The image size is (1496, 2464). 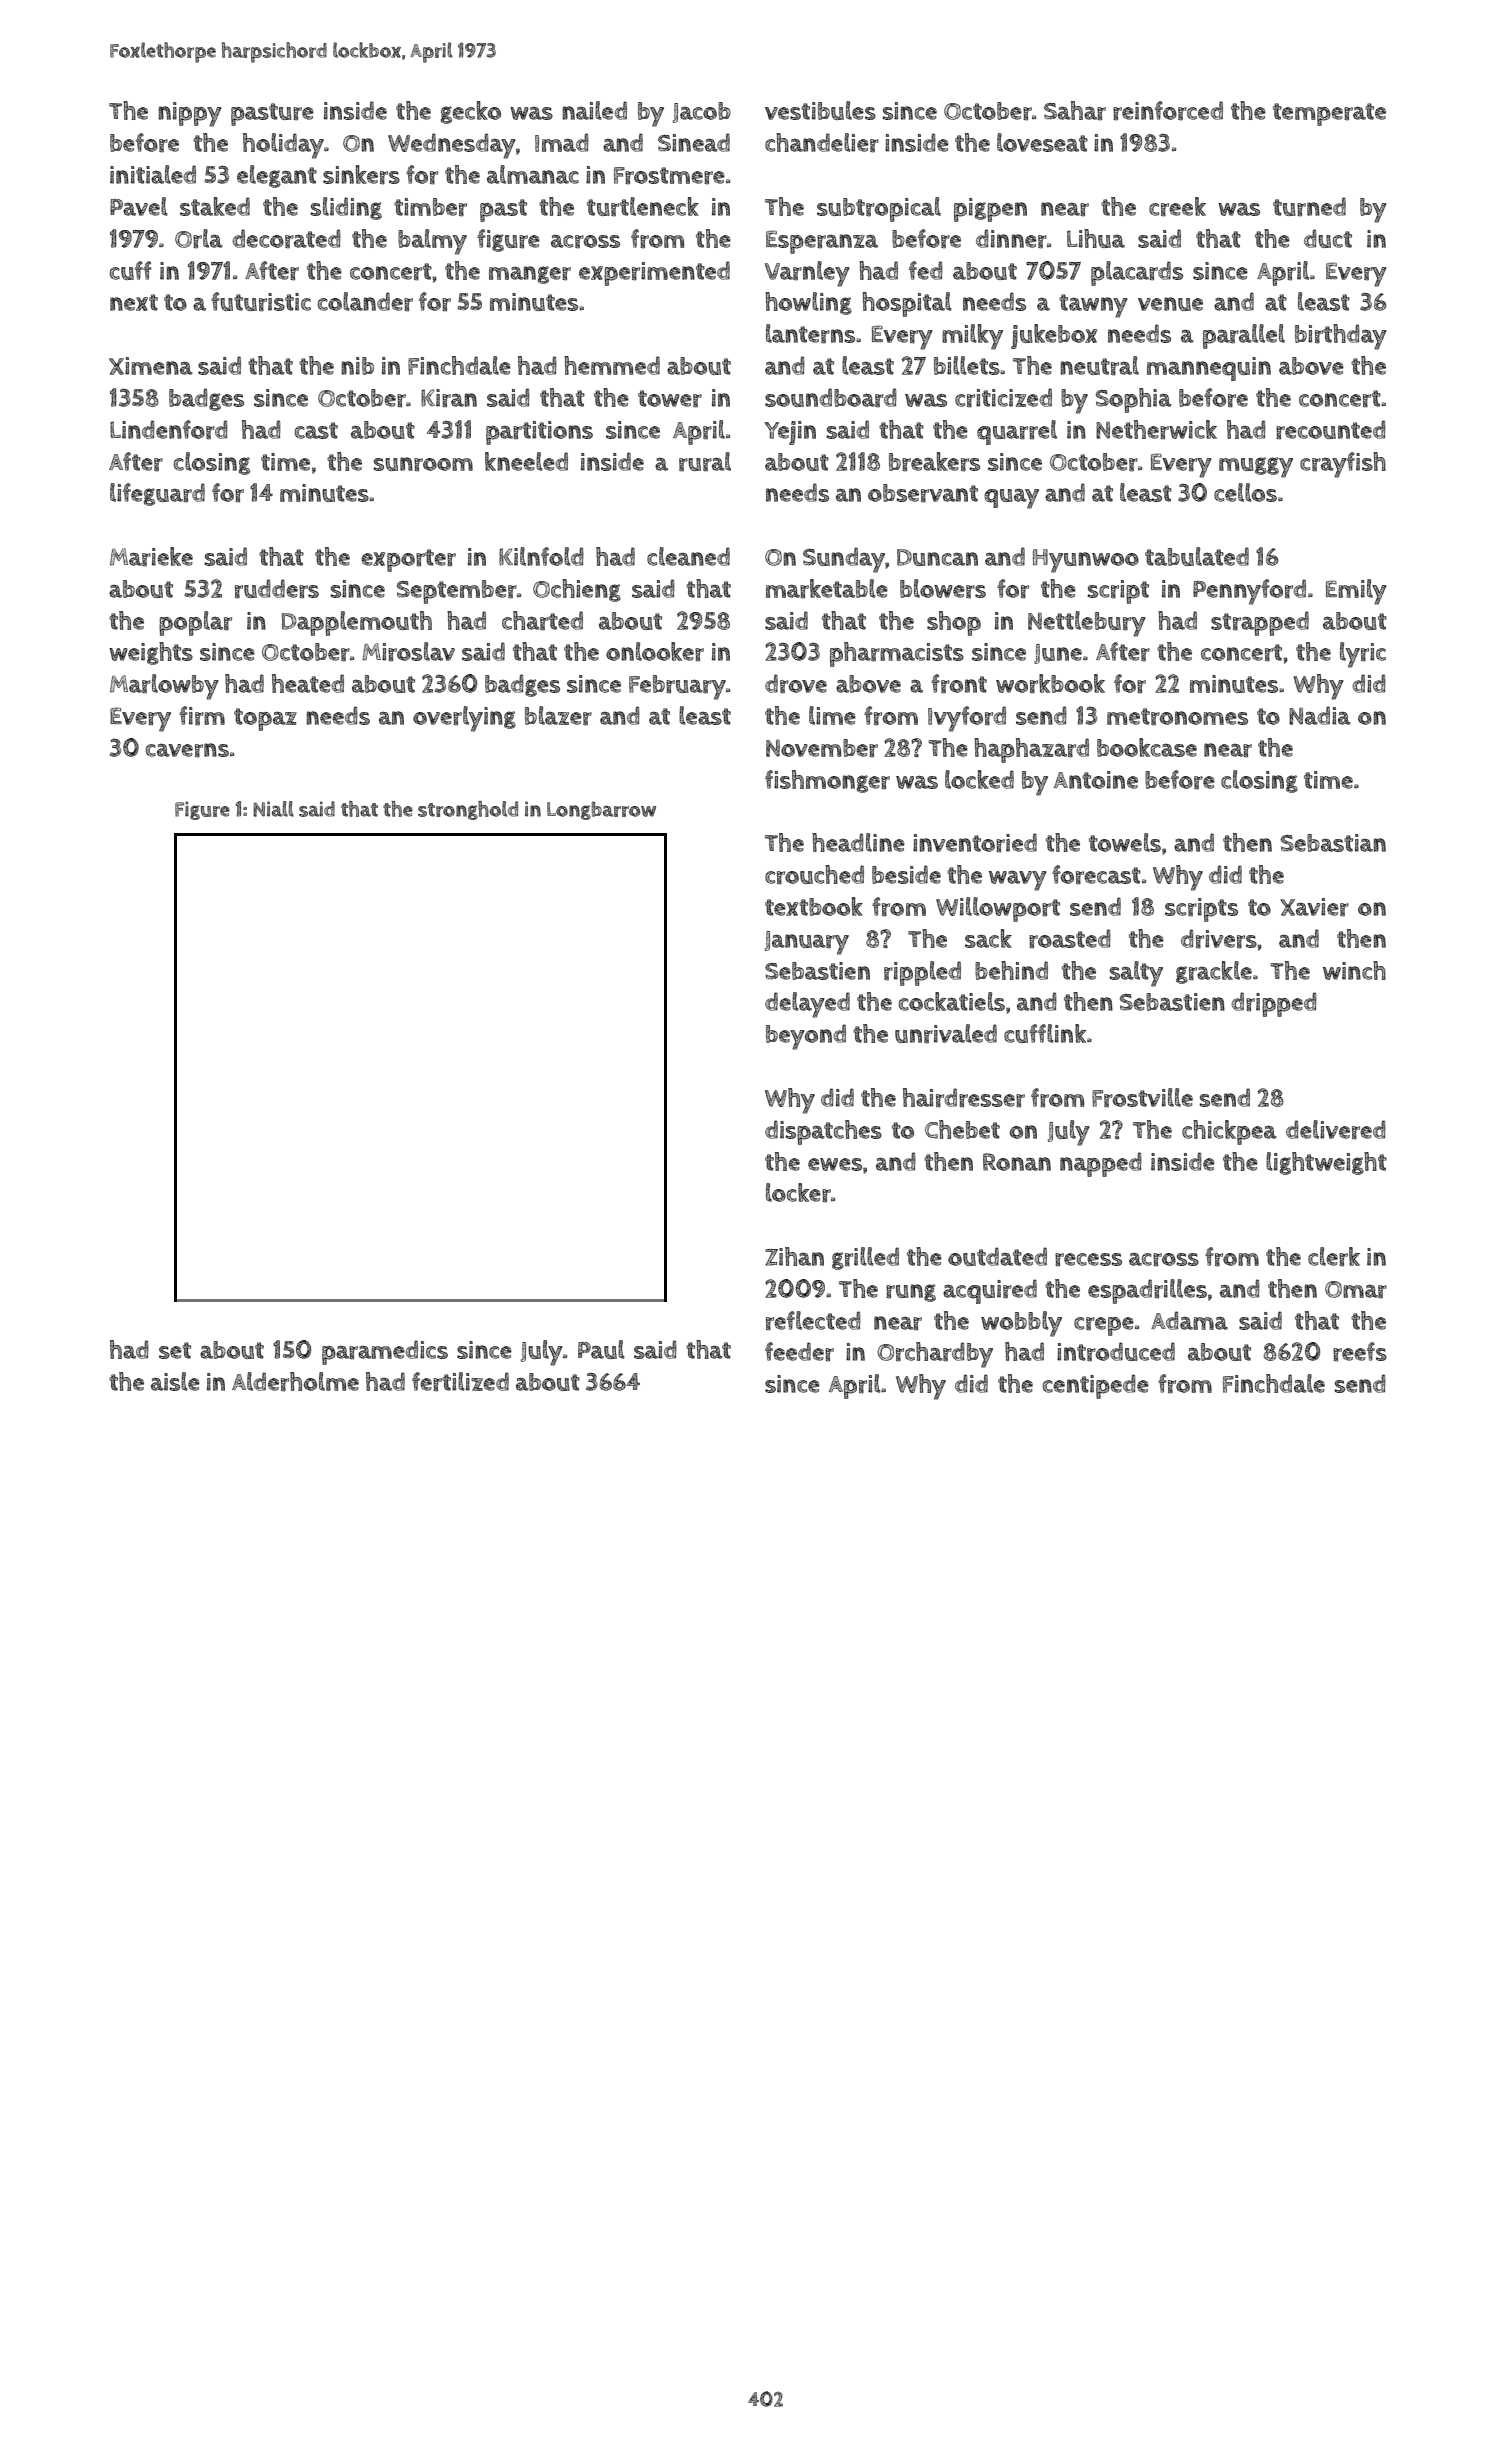 What do you see at coordinates (1168, 111) in the page?
I see `reinforced` at bounding box center [1168, 111].
